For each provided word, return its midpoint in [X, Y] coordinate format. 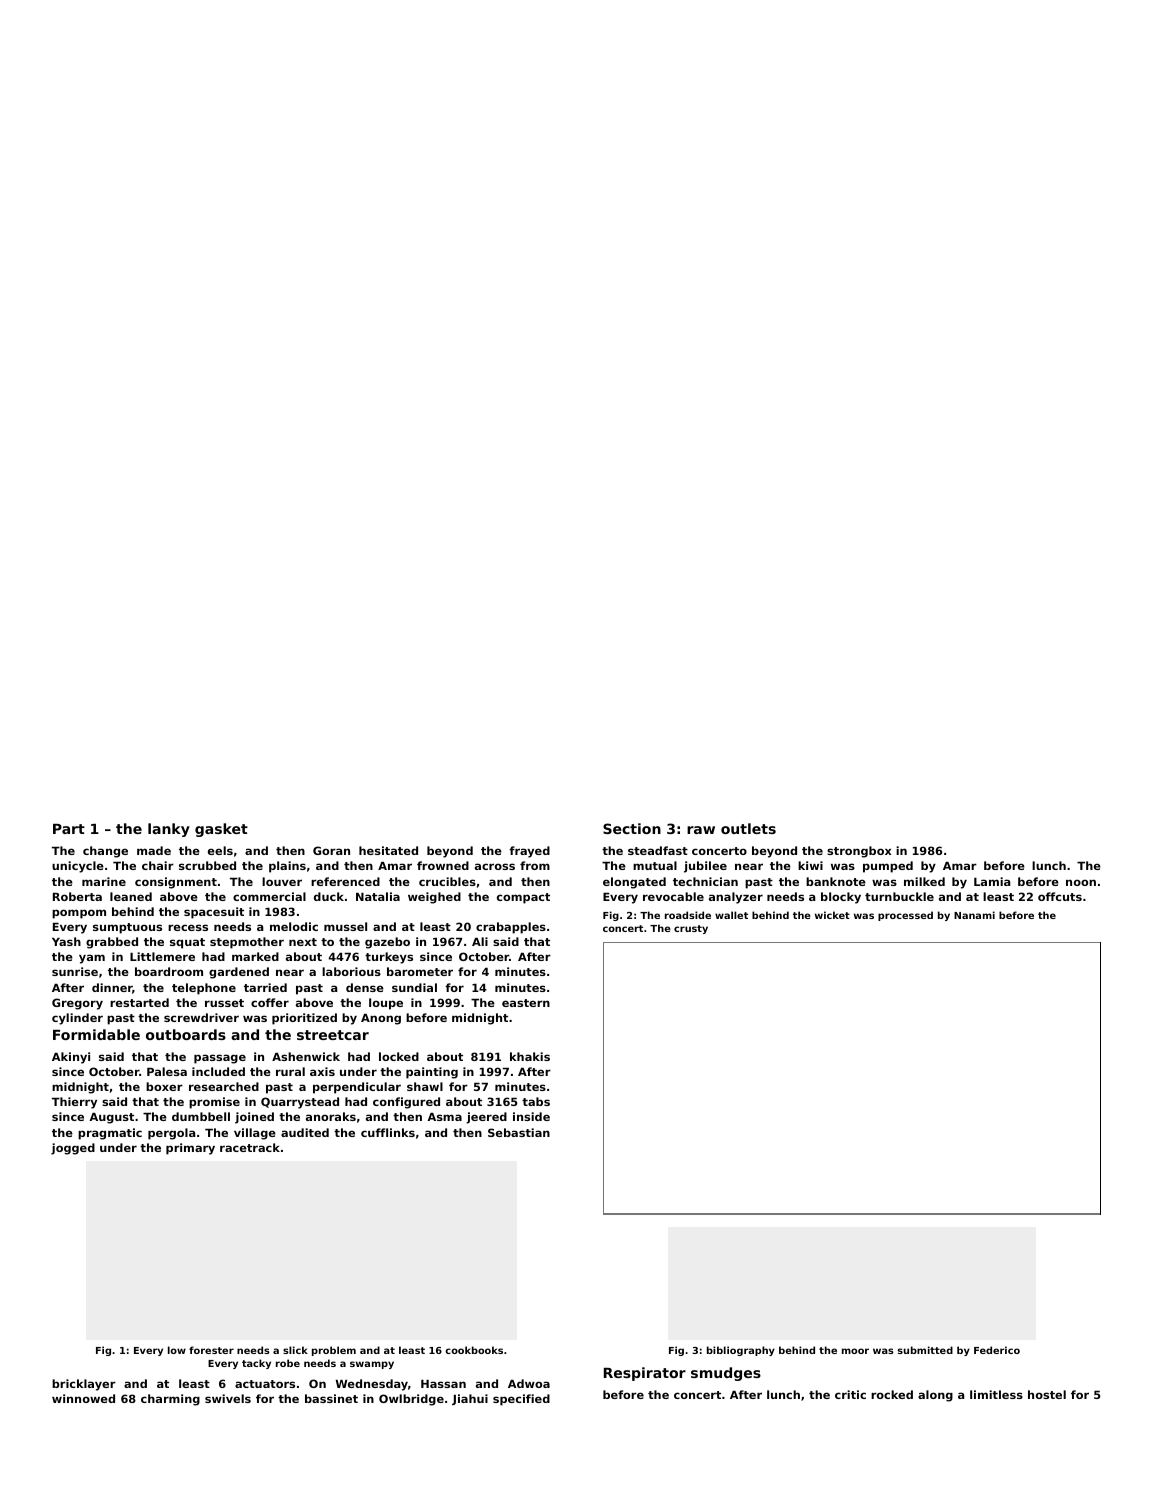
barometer [420, 971]
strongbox [859, 852]
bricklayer [84, 1385]
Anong [381, 1019]
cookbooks [474, 1350]
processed [905, 916]
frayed [529, 852]
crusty [691, 929]
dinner [112, 988]
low [177, 1350]
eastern [526, 1003]
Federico [997, 1350]
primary [190, 1149]
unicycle [78, 867]
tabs [536, 1101]
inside [531, 1116]
